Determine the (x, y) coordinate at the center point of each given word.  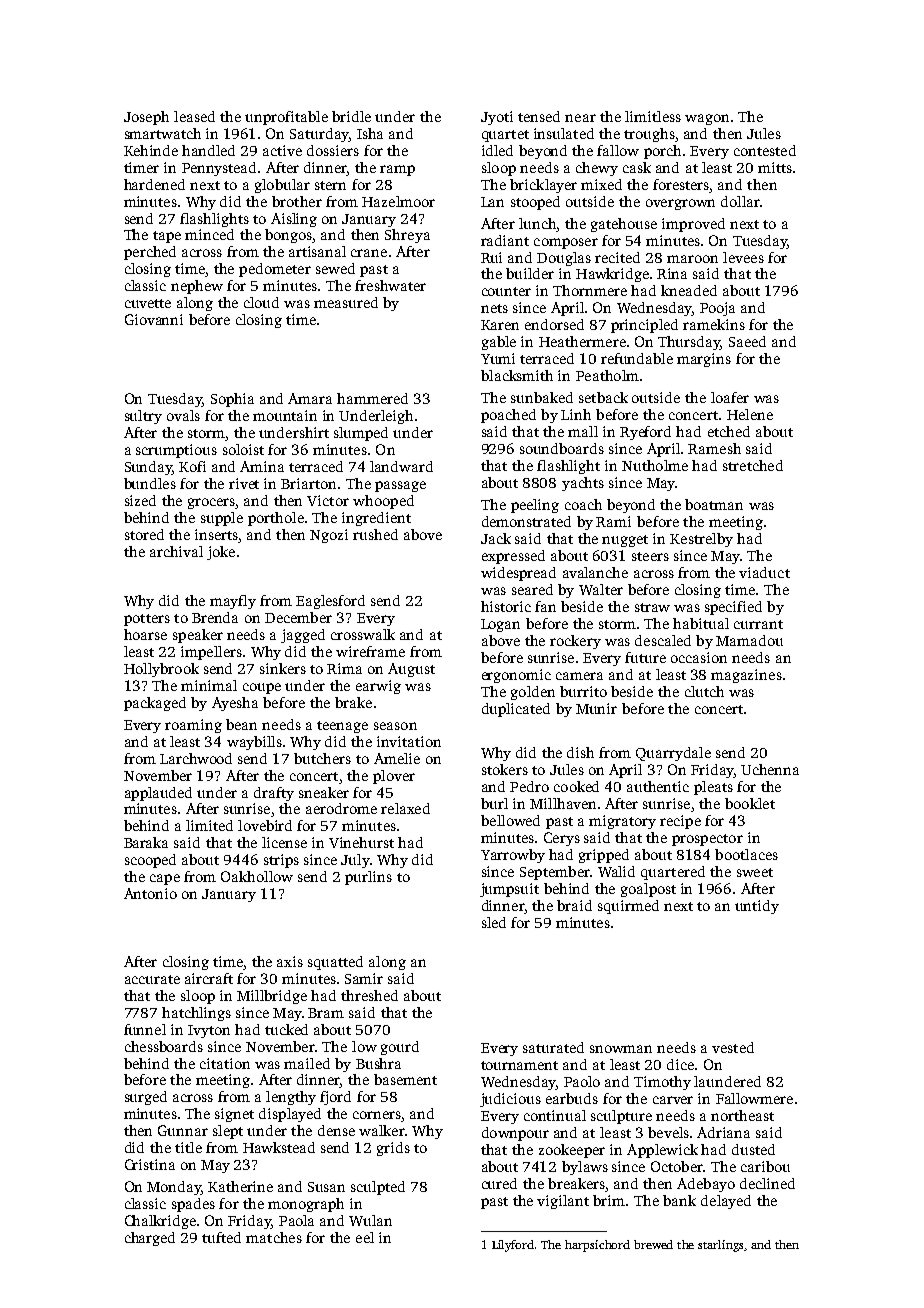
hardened (154, 184)
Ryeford (645, 433)
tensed (539, 116)
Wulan (370, 1220)
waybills (254, 743)
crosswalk (363, 634)
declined (767, 1183)
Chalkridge (160, 1222)
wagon (707, 119)
